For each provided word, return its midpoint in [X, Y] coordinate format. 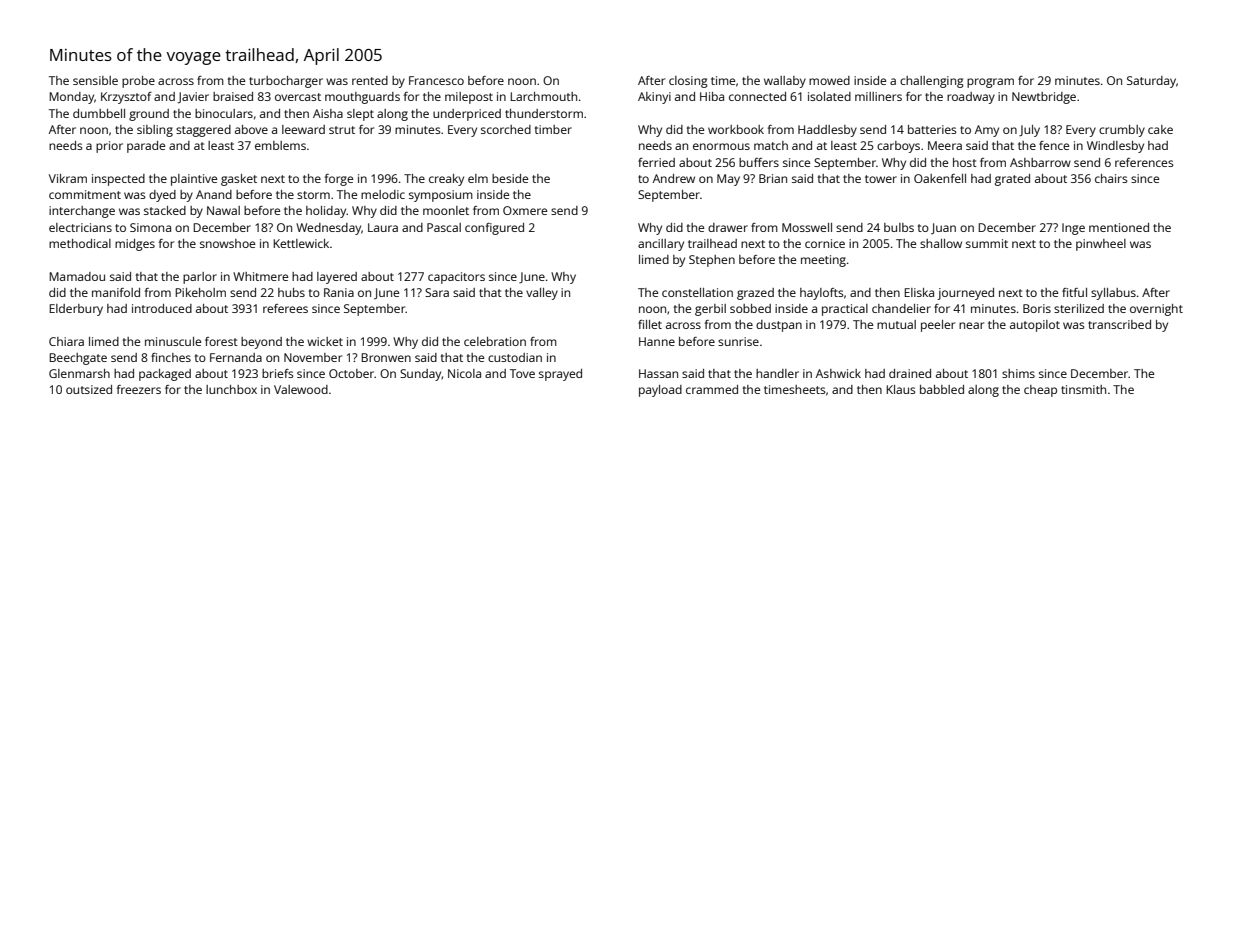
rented [370, 80]
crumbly [1122, 131]
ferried [656, 162]
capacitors [456, 278]
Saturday [1151, 82]
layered [337, 278]
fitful [1074, 292]
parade [146, 147]
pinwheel [1101, 245]
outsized [89, 389]
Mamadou [77, 276]
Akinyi [654, 98]
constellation [697, 292]
